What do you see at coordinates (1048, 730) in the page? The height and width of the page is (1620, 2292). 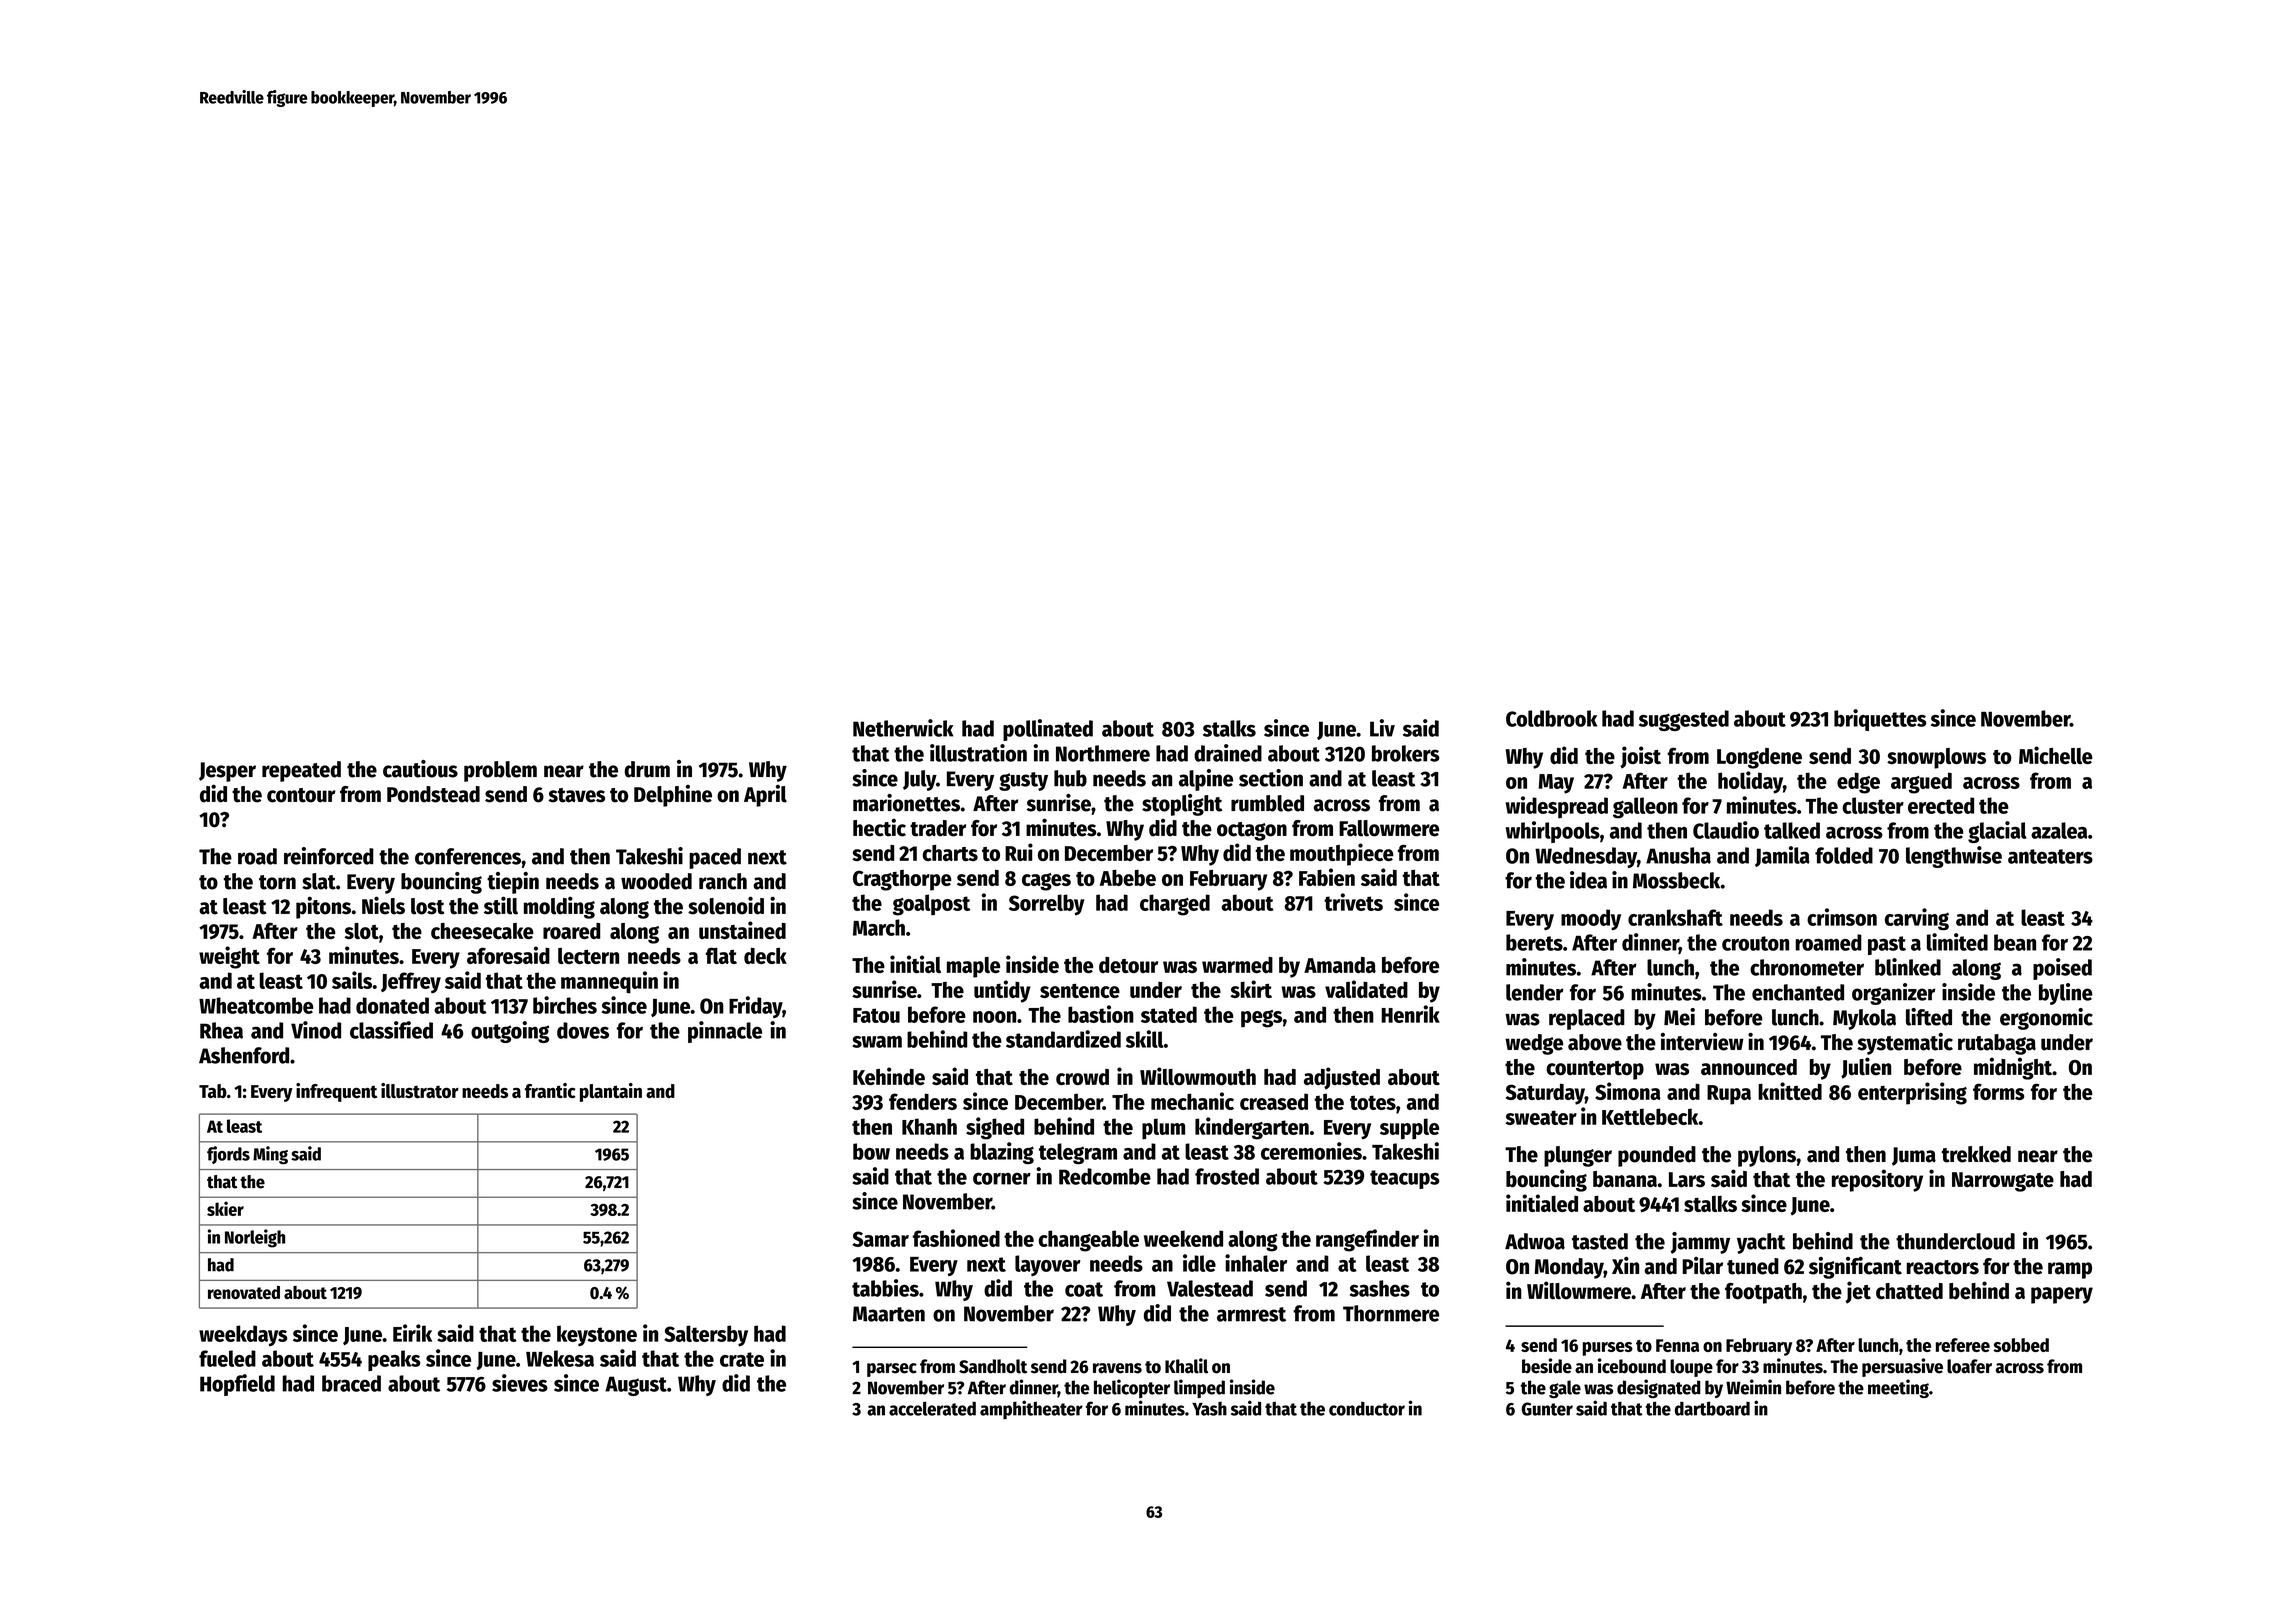 I see `pollinated` at bounding box center [1048, 730].
